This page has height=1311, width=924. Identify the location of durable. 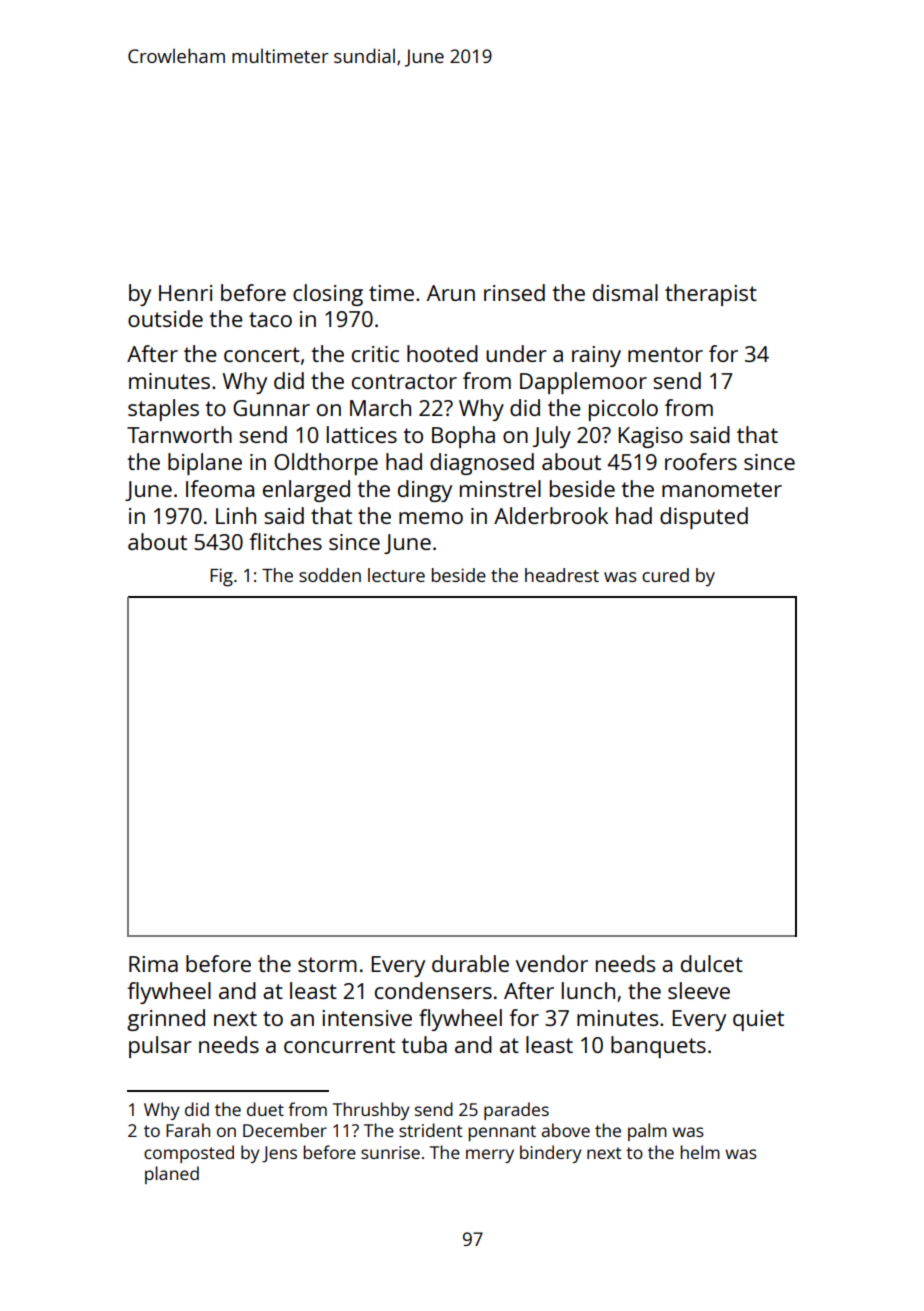
(470, 963).
